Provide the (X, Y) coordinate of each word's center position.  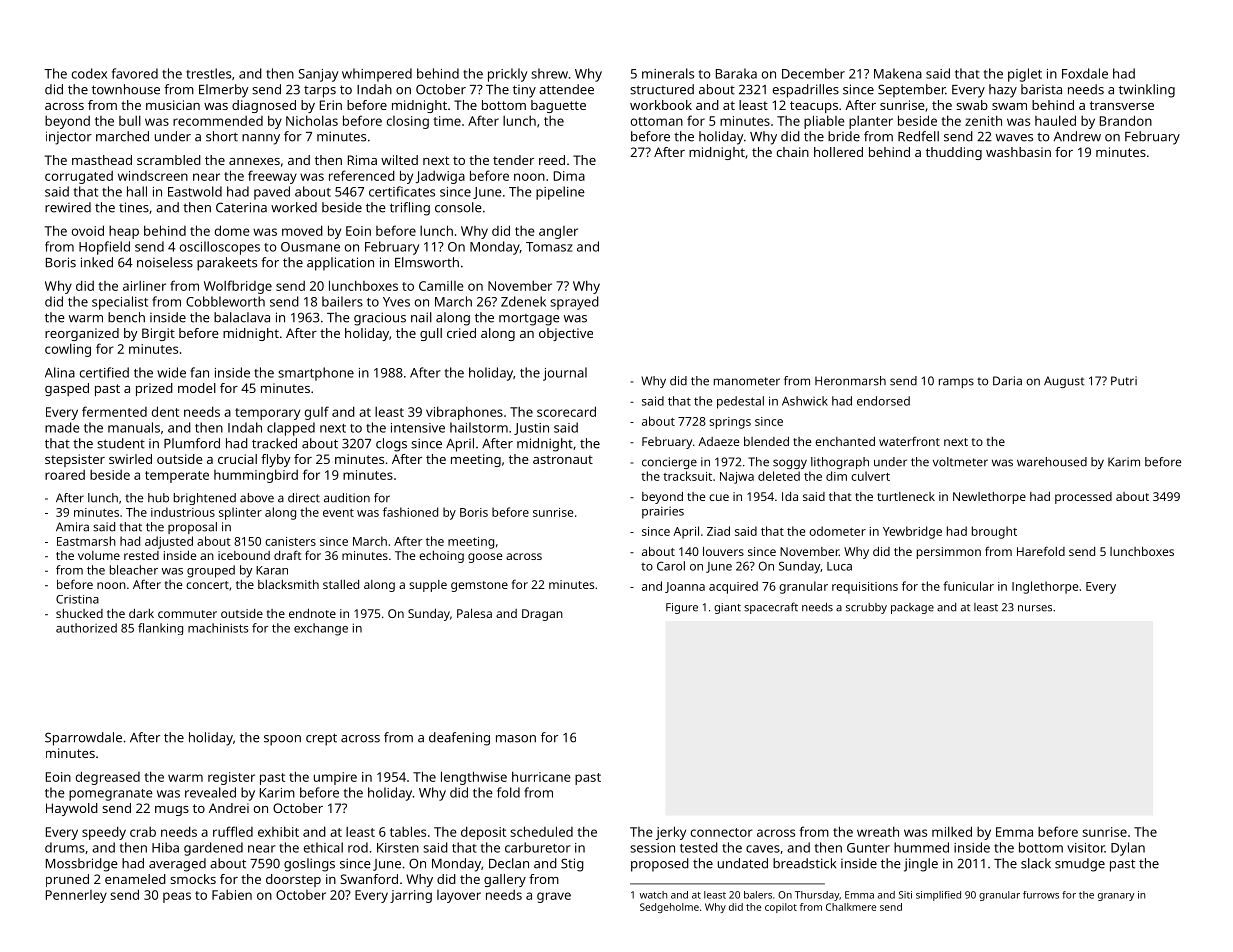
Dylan (1128, 849)
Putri (1124, 381)
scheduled (541, 831)
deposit (483, 833)
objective (566, 334)
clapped (291, 429)
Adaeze (718, 441)
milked (952, 831)
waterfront (909, 441)
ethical (323, 847)
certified (104, 372)
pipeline (560, 193)
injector (69, 138)
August (1064, 382)
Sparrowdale (83, 739)
